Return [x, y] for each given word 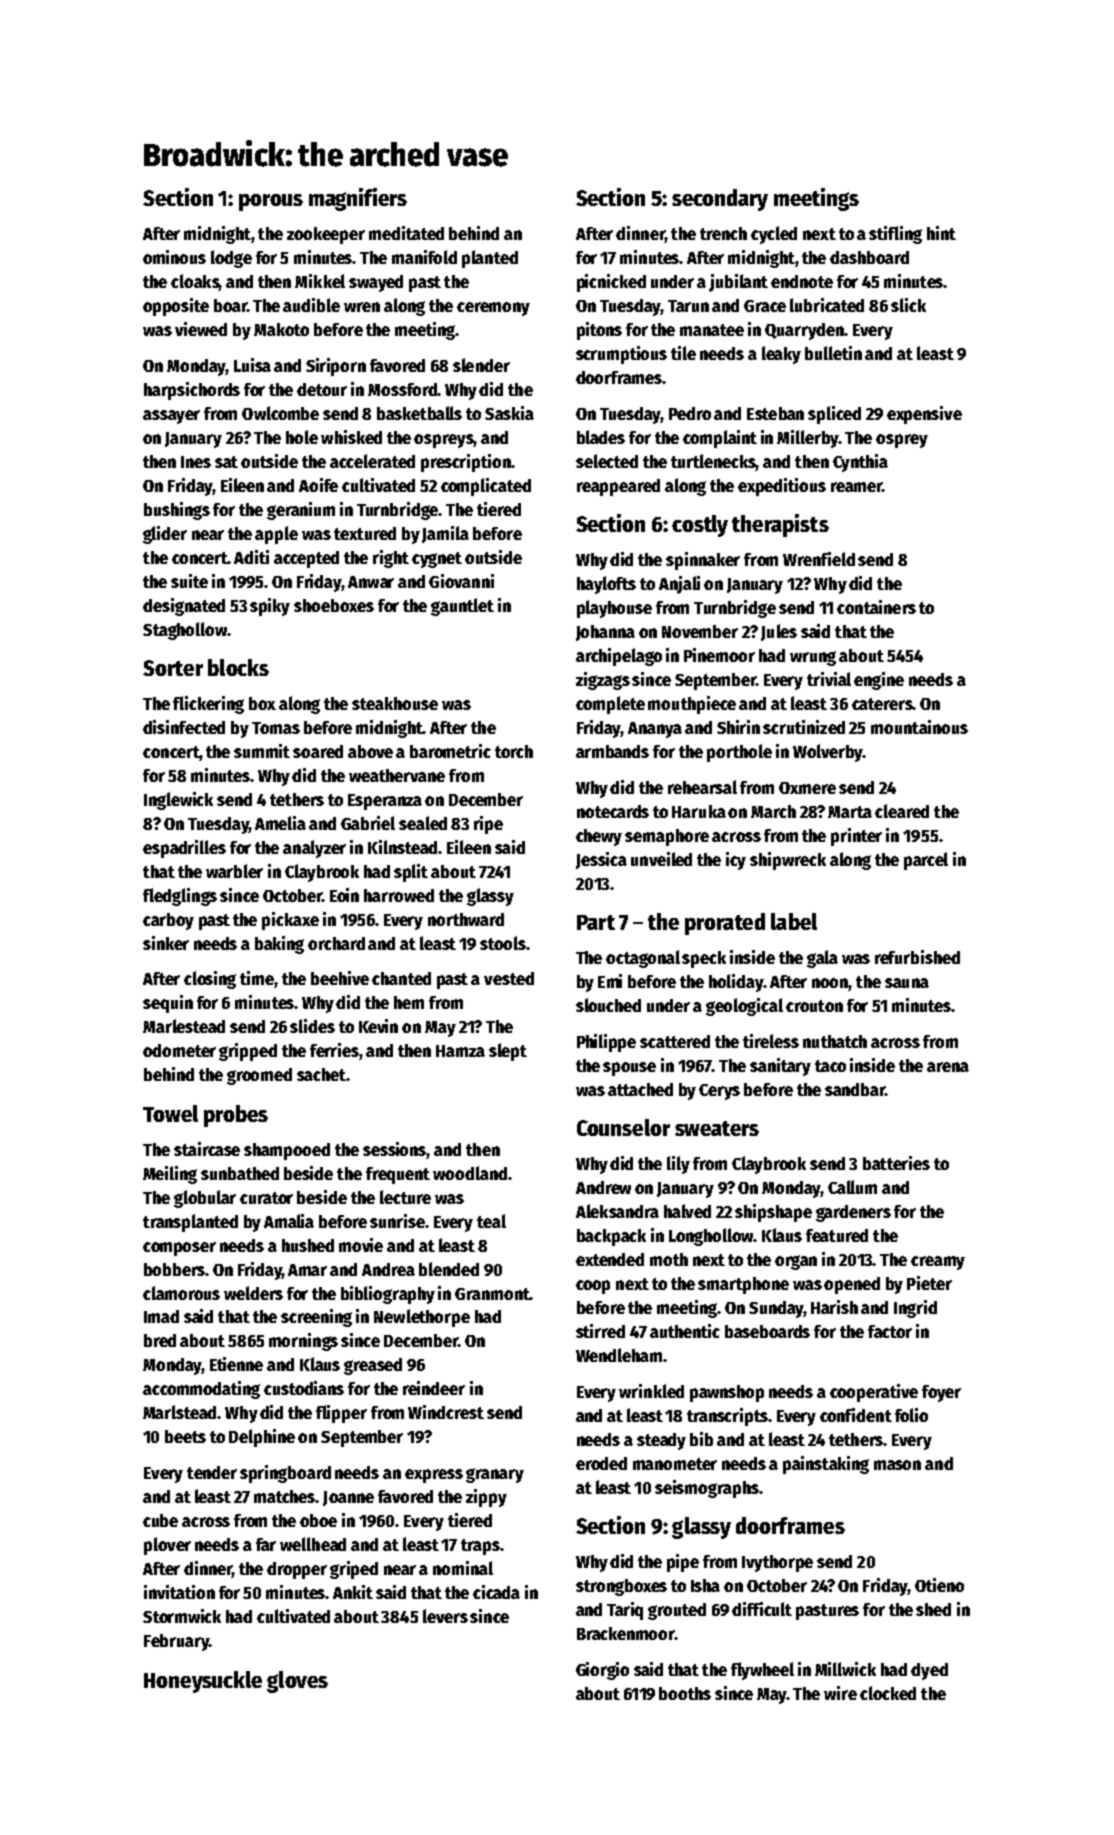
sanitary [780, 1067]
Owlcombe [280, 413]
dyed [929, 1671]
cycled [774, 235]
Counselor [623, 1127]
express [434, 1476]
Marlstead [180, 1412]
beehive [340, 978]
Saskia [509, 413]
